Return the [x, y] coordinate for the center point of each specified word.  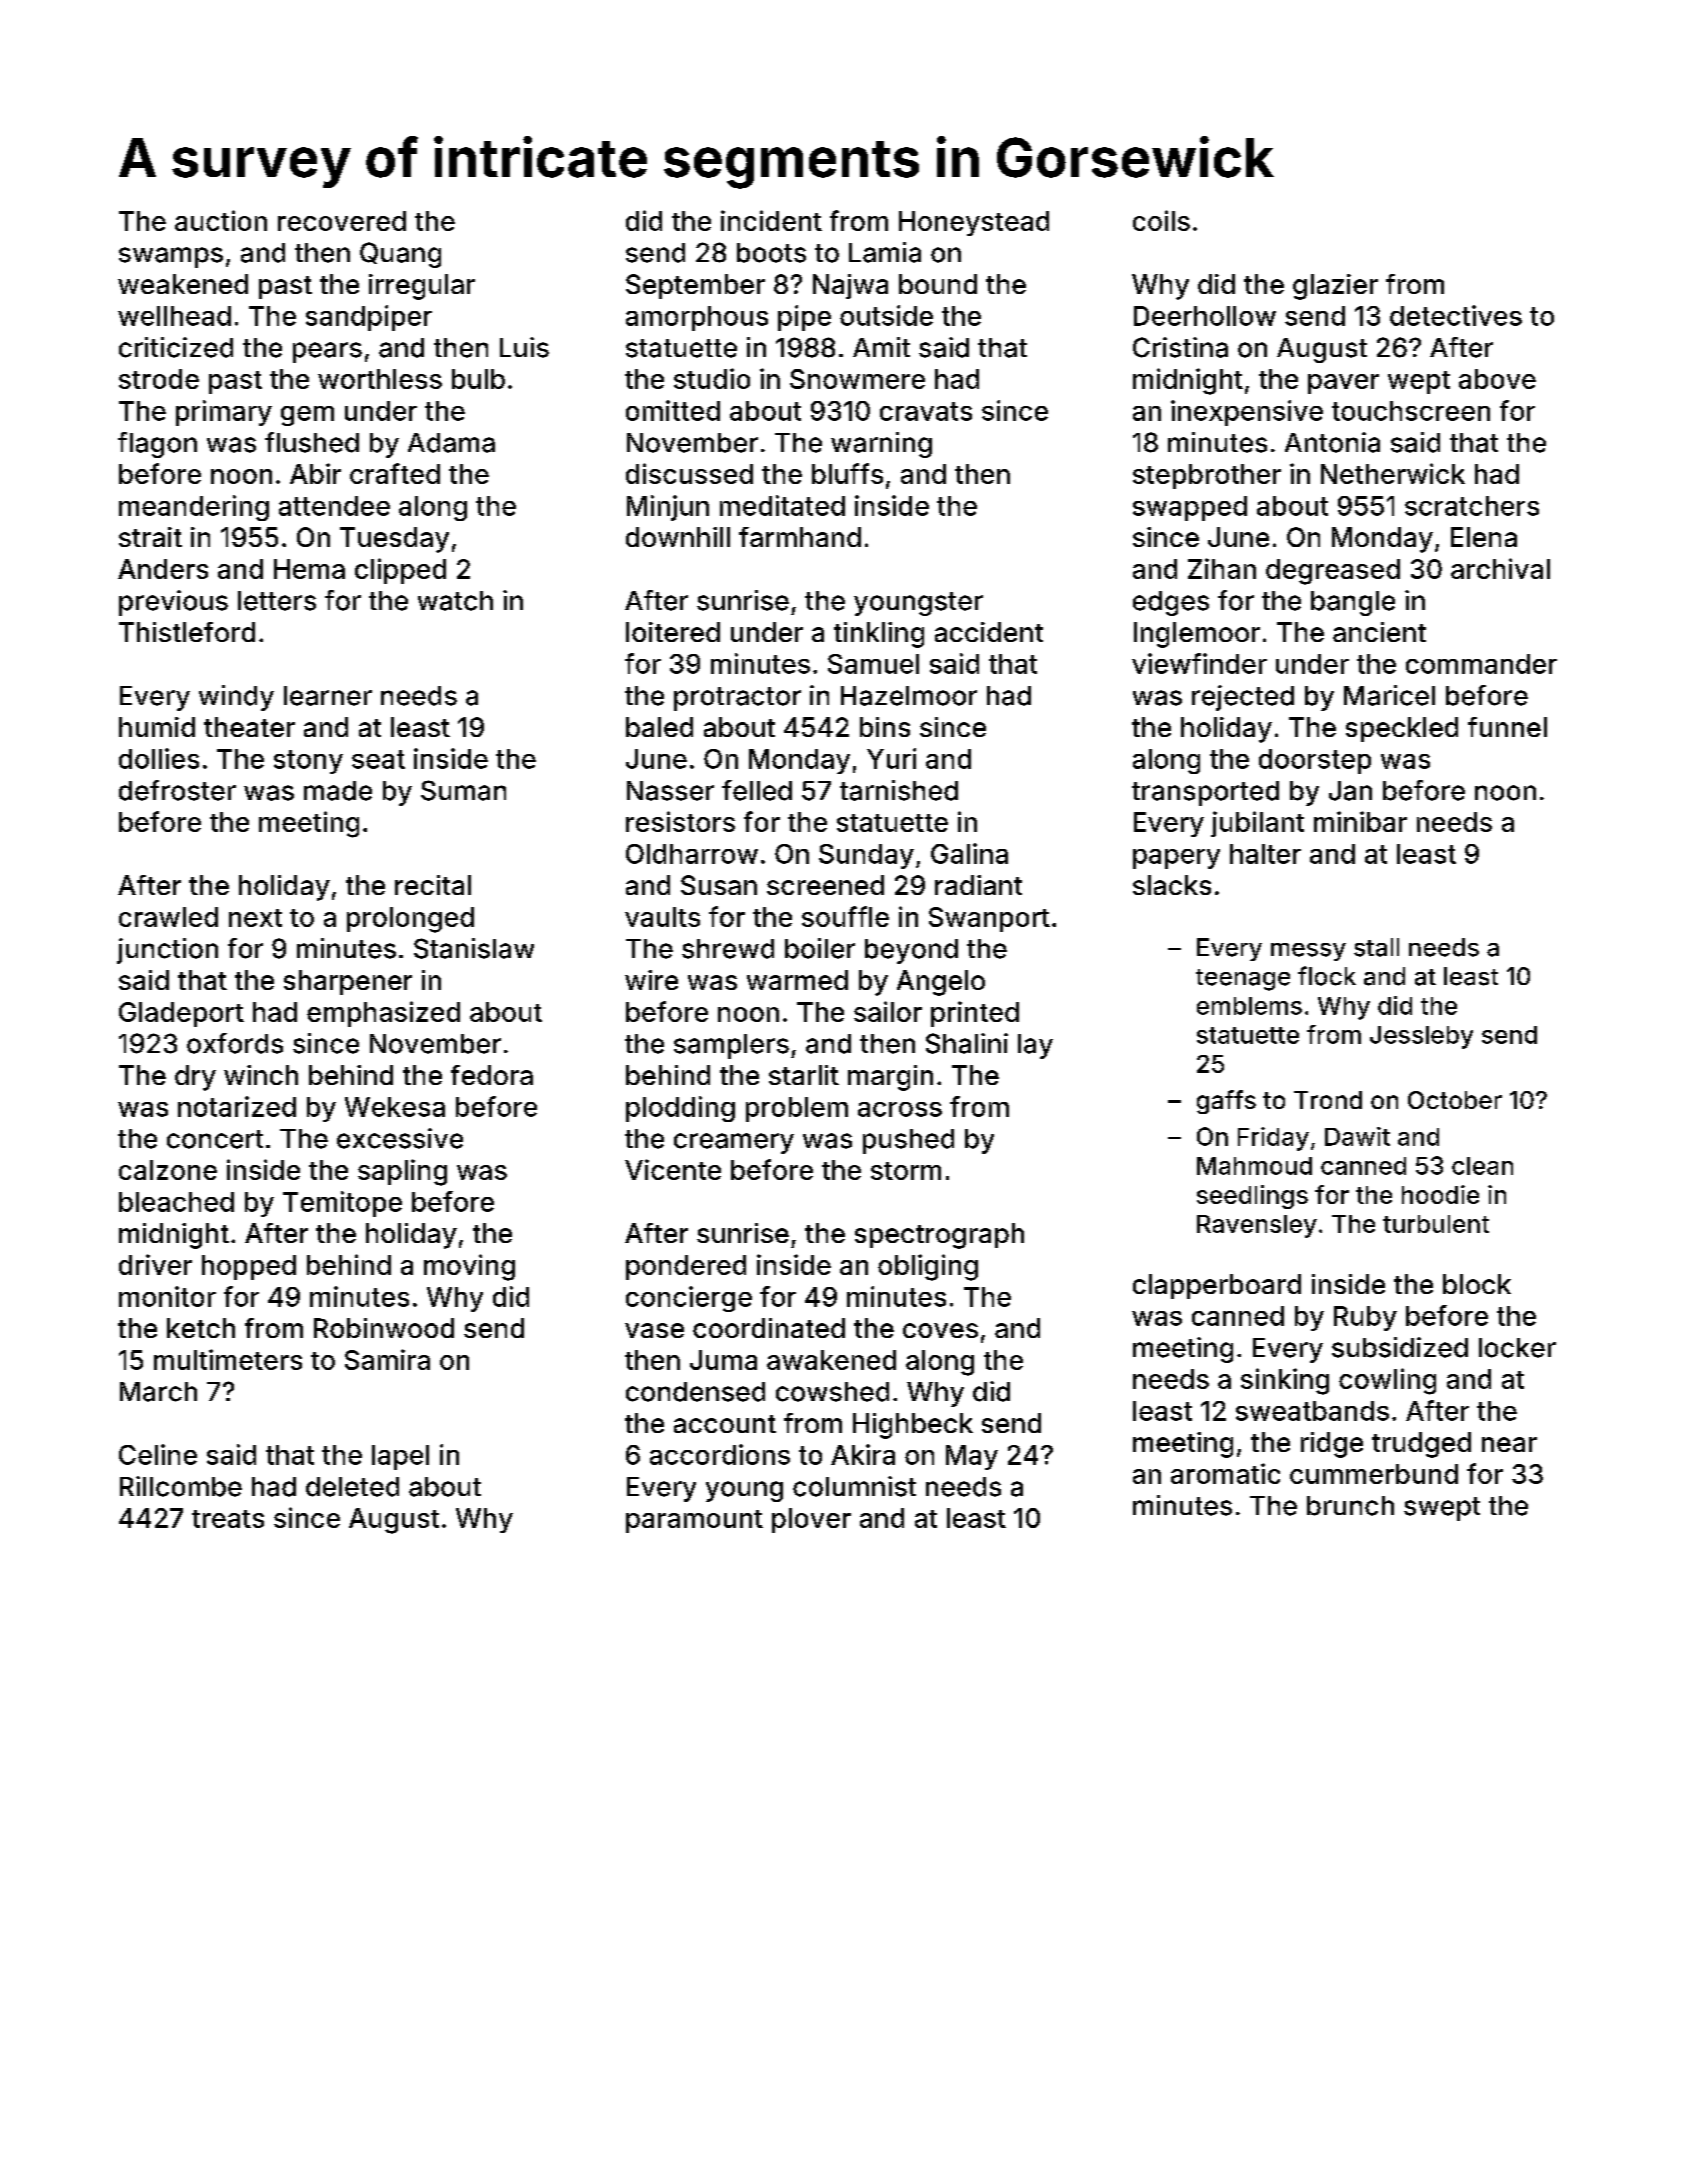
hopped [249, 1267]
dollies [159, 758]
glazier [1335, 287]
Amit [881, 347]
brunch [1350, 1506]
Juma [723, 1360]
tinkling [879, 635]
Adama [451, 443]
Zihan [1222, 568]
